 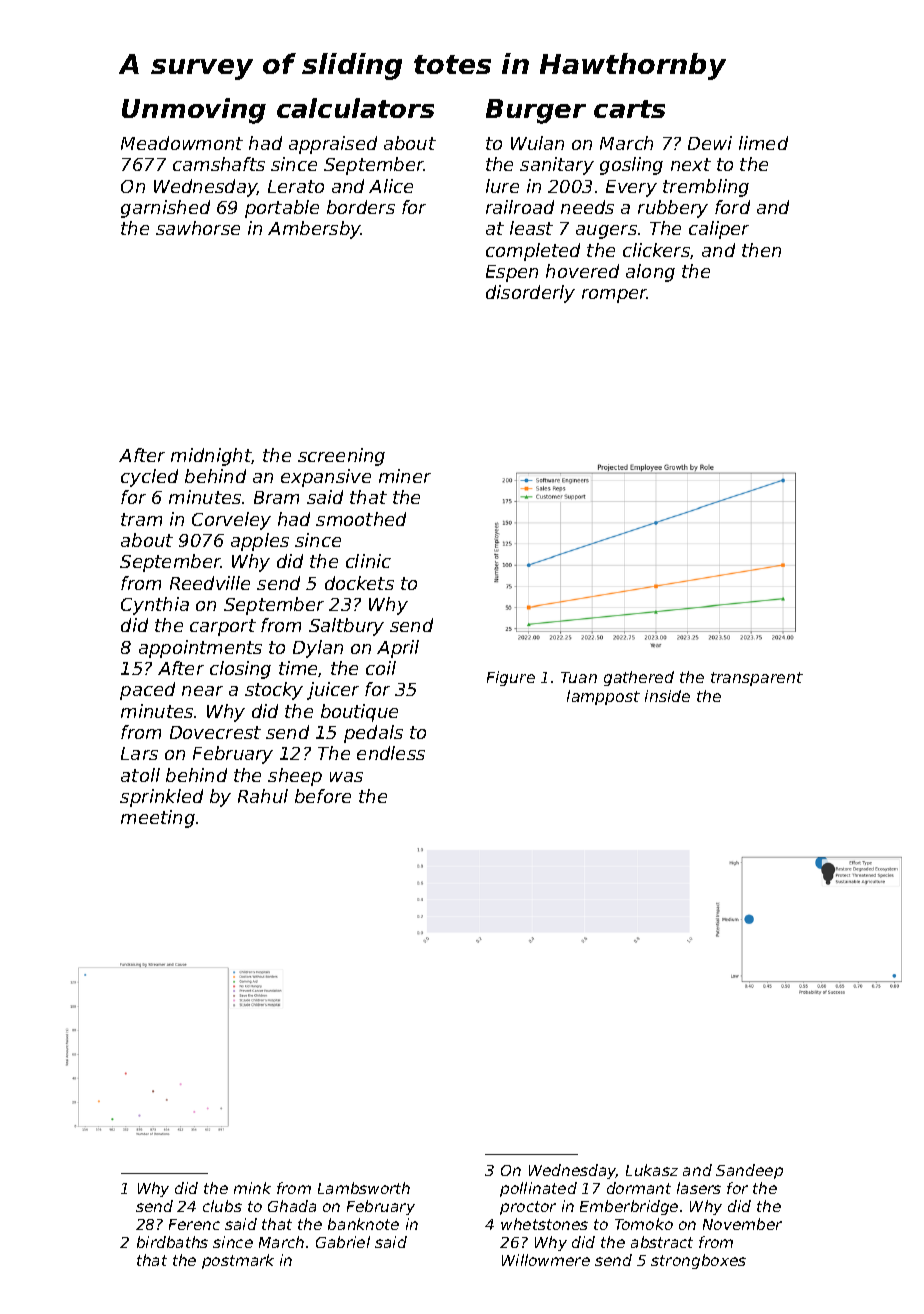 What do you see at coordinates (614, 296) in the image?
I see `romper` at bounding box center [614, 296].
